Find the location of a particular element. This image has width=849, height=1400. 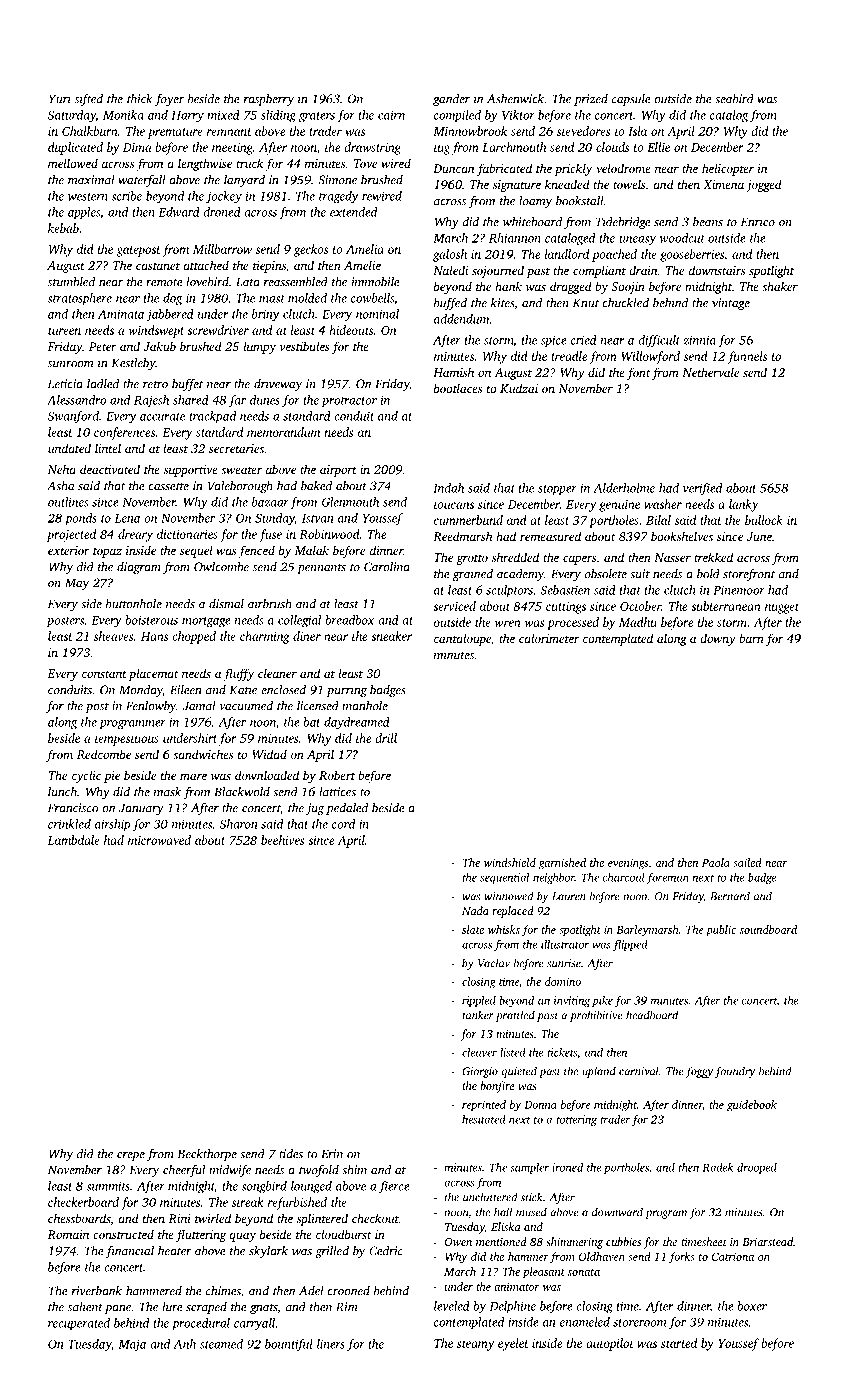

upland is located at coordinates (599, 1072).
